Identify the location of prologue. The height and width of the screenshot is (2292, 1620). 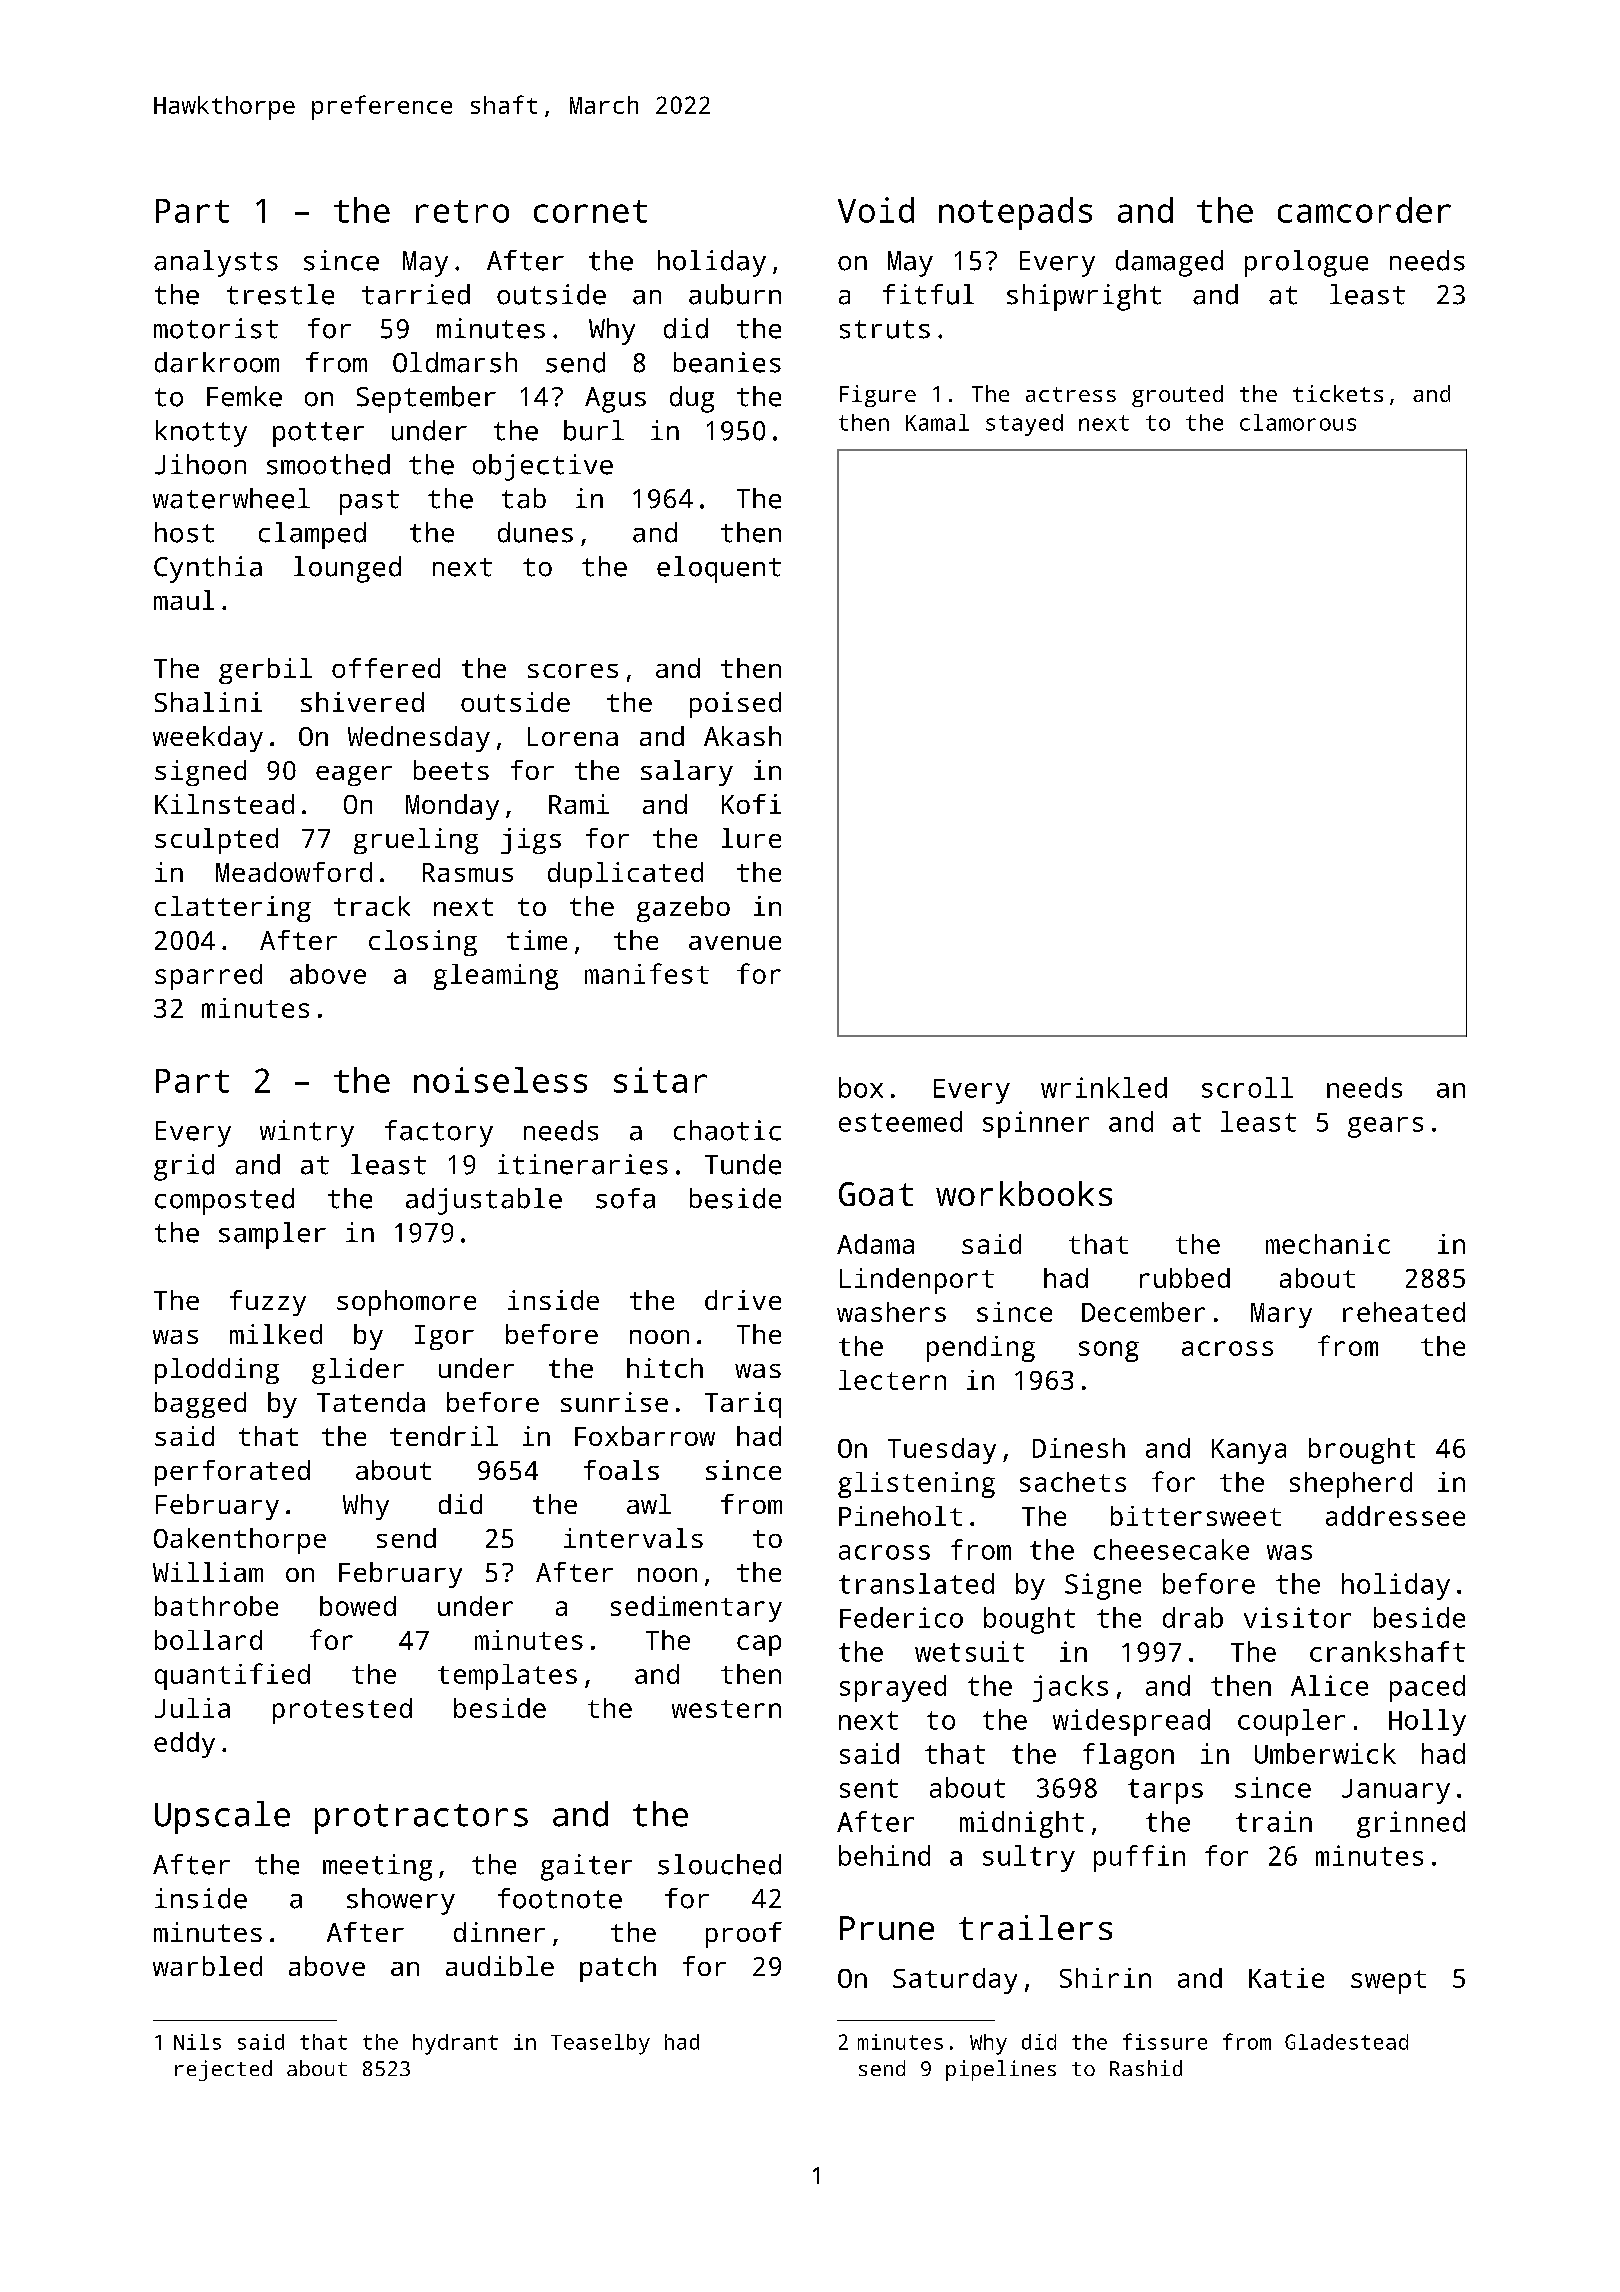
(1306, 263).
